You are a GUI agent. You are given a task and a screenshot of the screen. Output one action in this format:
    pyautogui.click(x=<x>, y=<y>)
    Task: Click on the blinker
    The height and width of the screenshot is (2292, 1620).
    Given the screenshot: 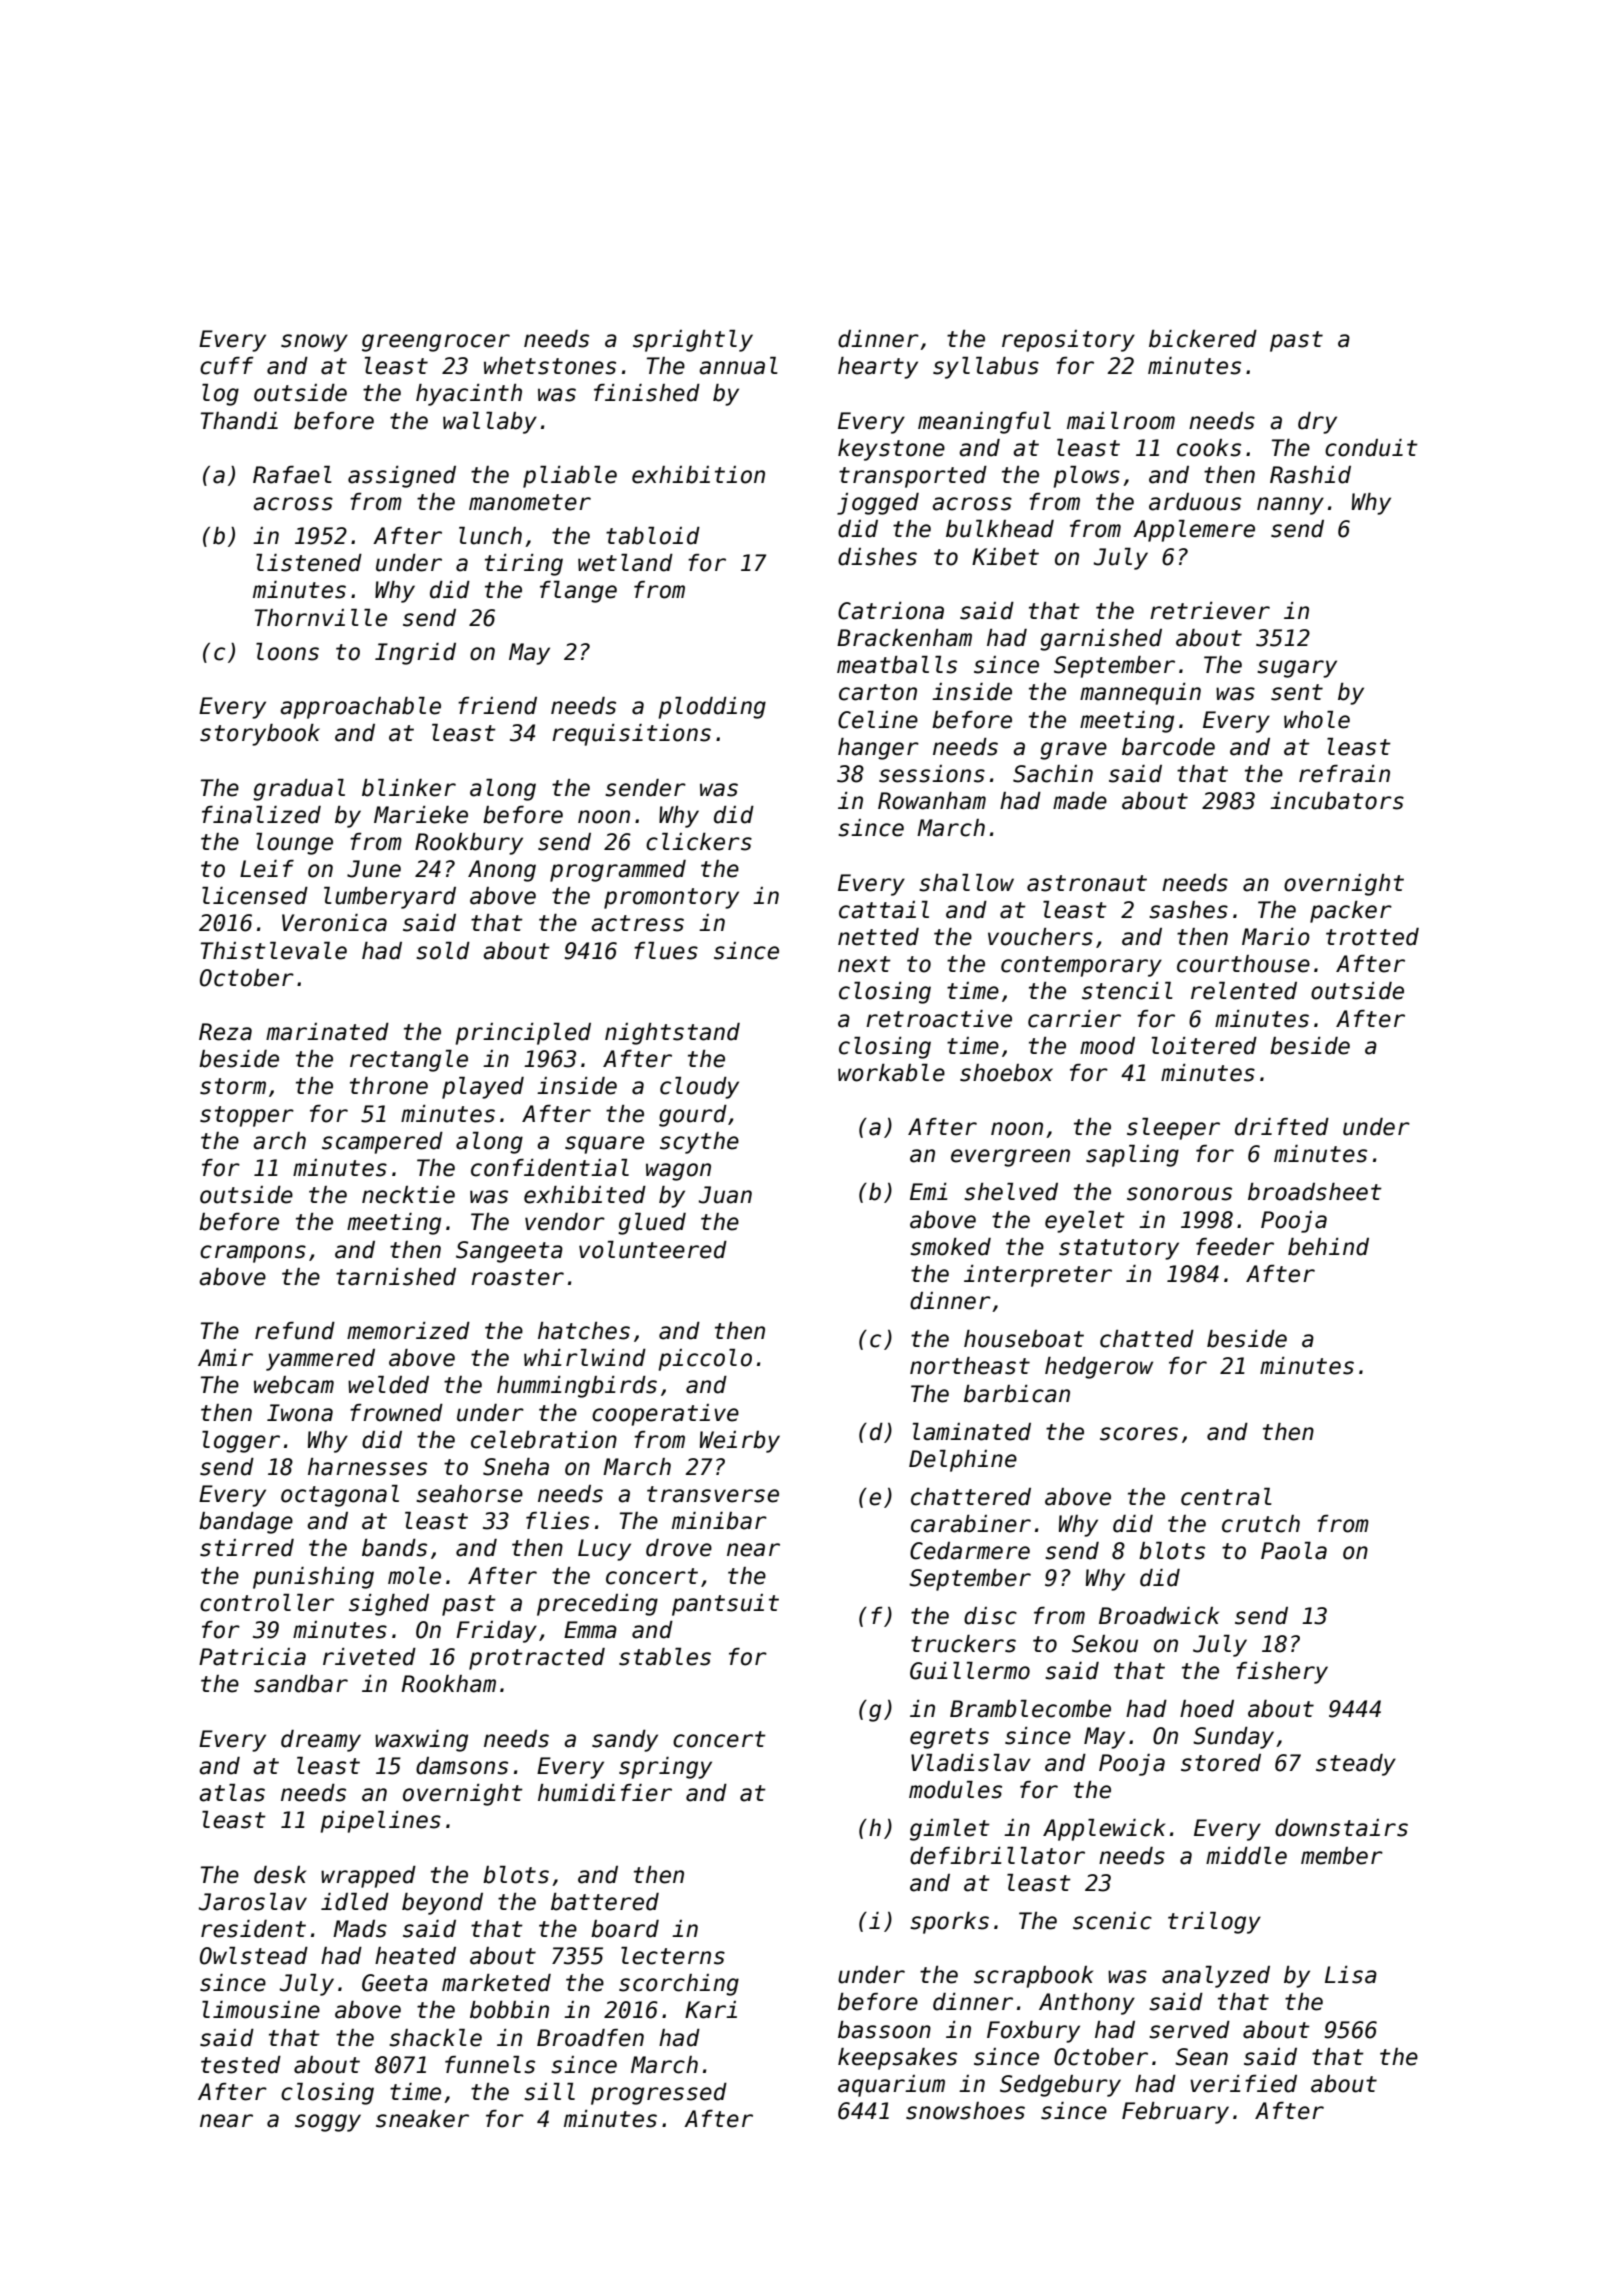 What is the action you would take?
    pyautogui.click(x=409, y=788)
